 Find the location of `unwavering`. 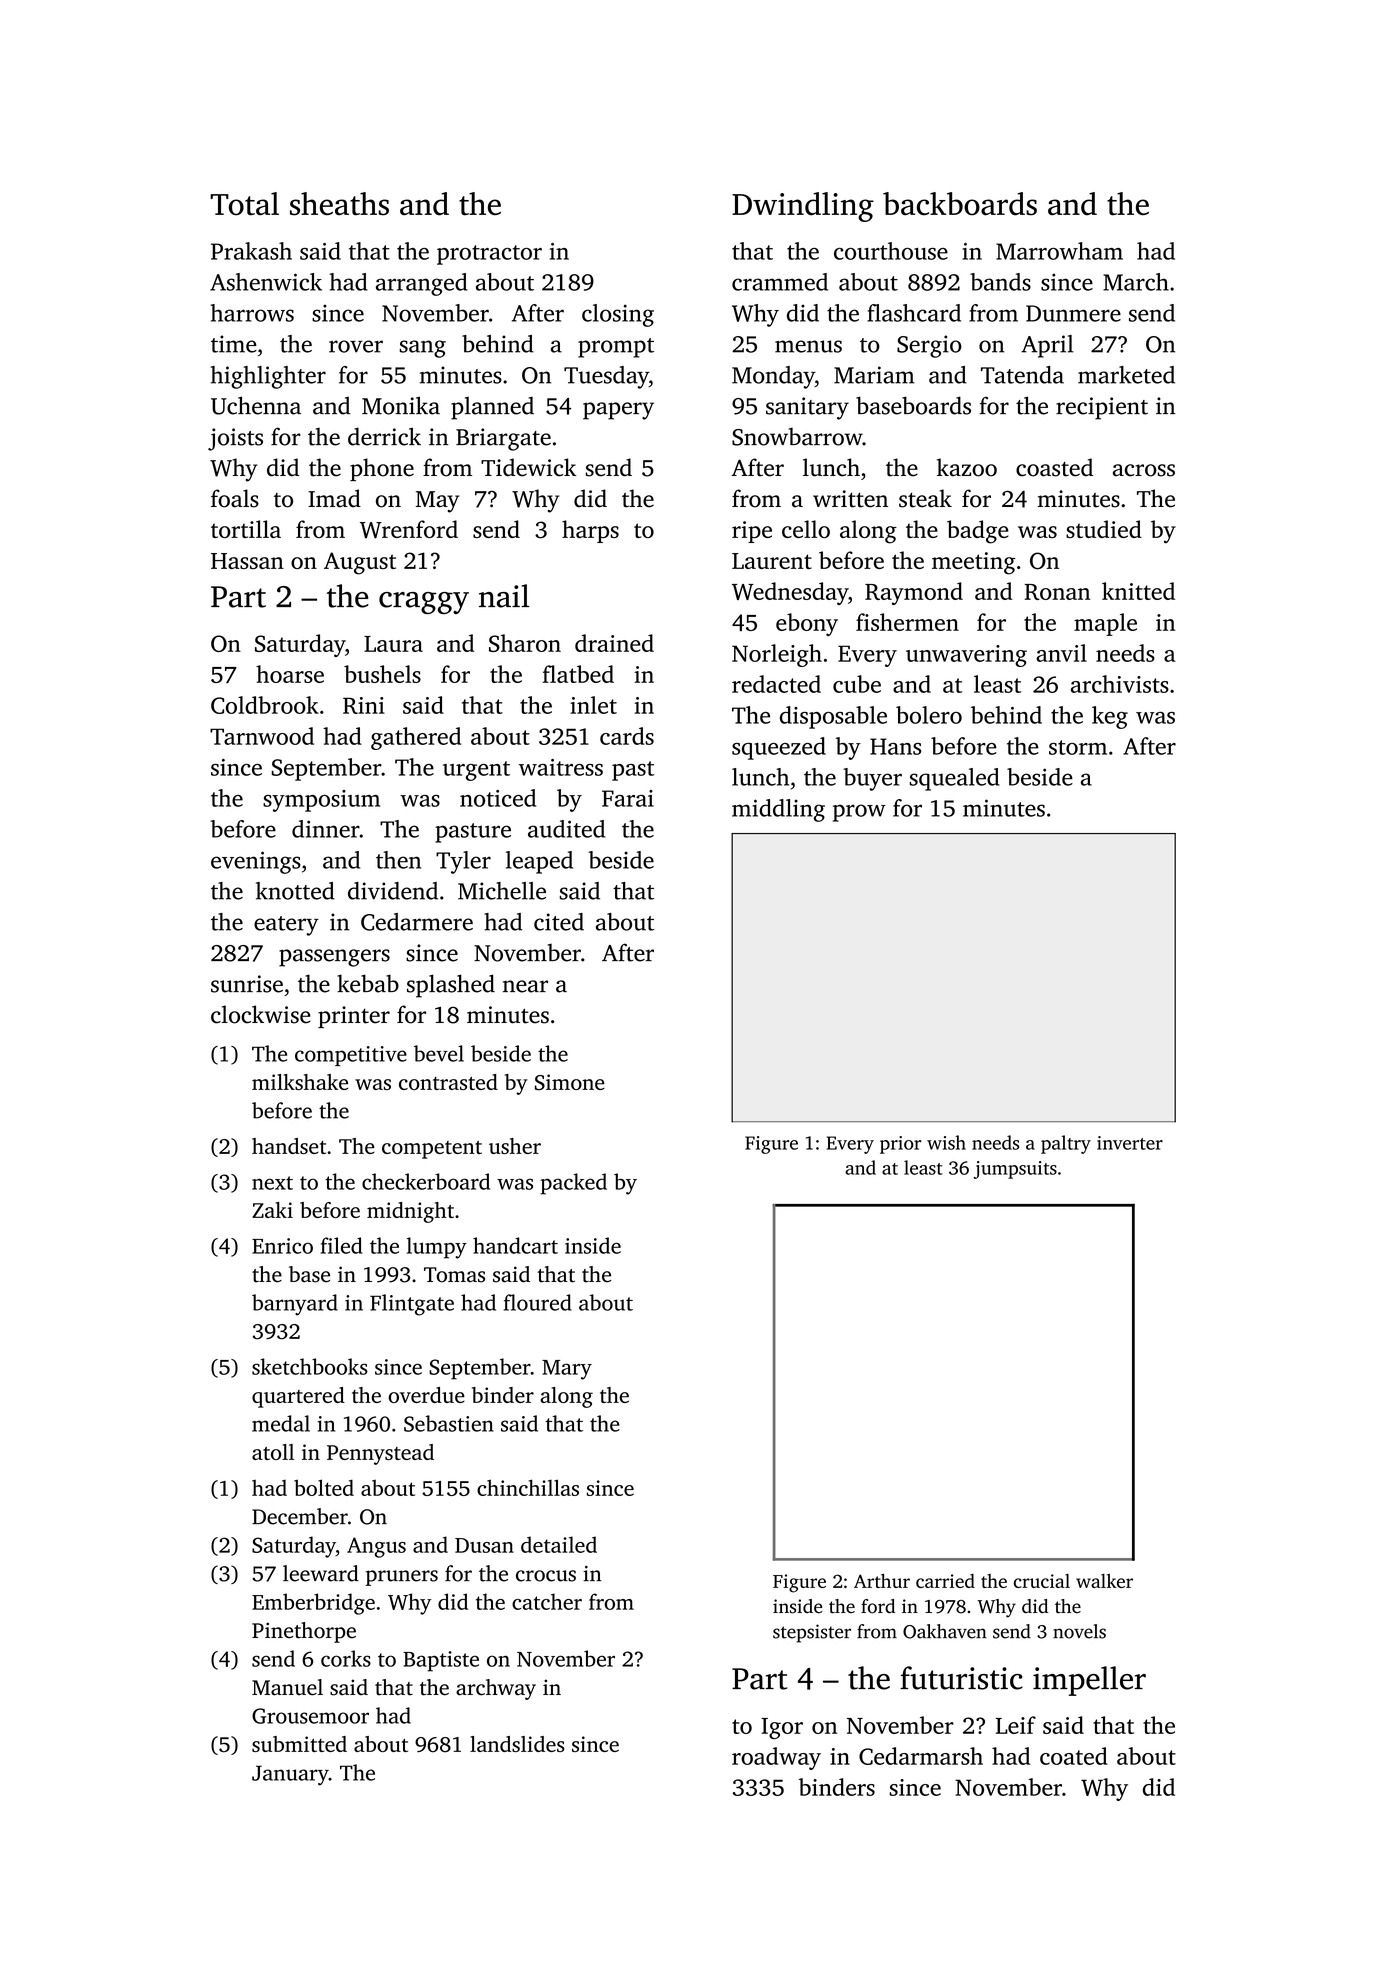

unwavering is located at coordinates (966, 656).
